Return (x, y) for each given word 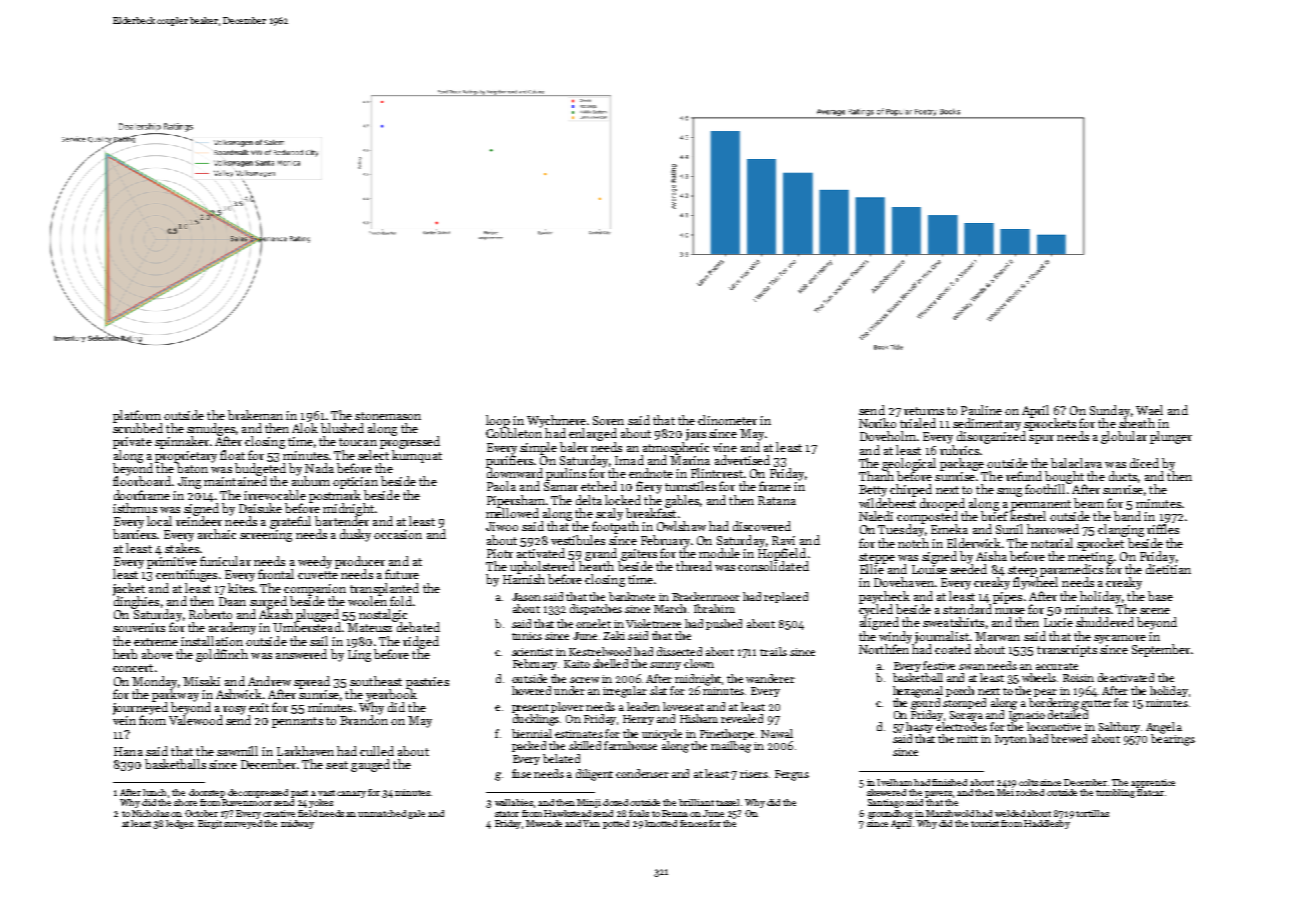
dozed (615, 802)
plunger (1171, 437)
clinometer (727, 420)
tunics (527, 636)
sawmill (237, 751)
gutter (1096, 705)
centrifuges (186, 575)
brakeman (255, 415)
